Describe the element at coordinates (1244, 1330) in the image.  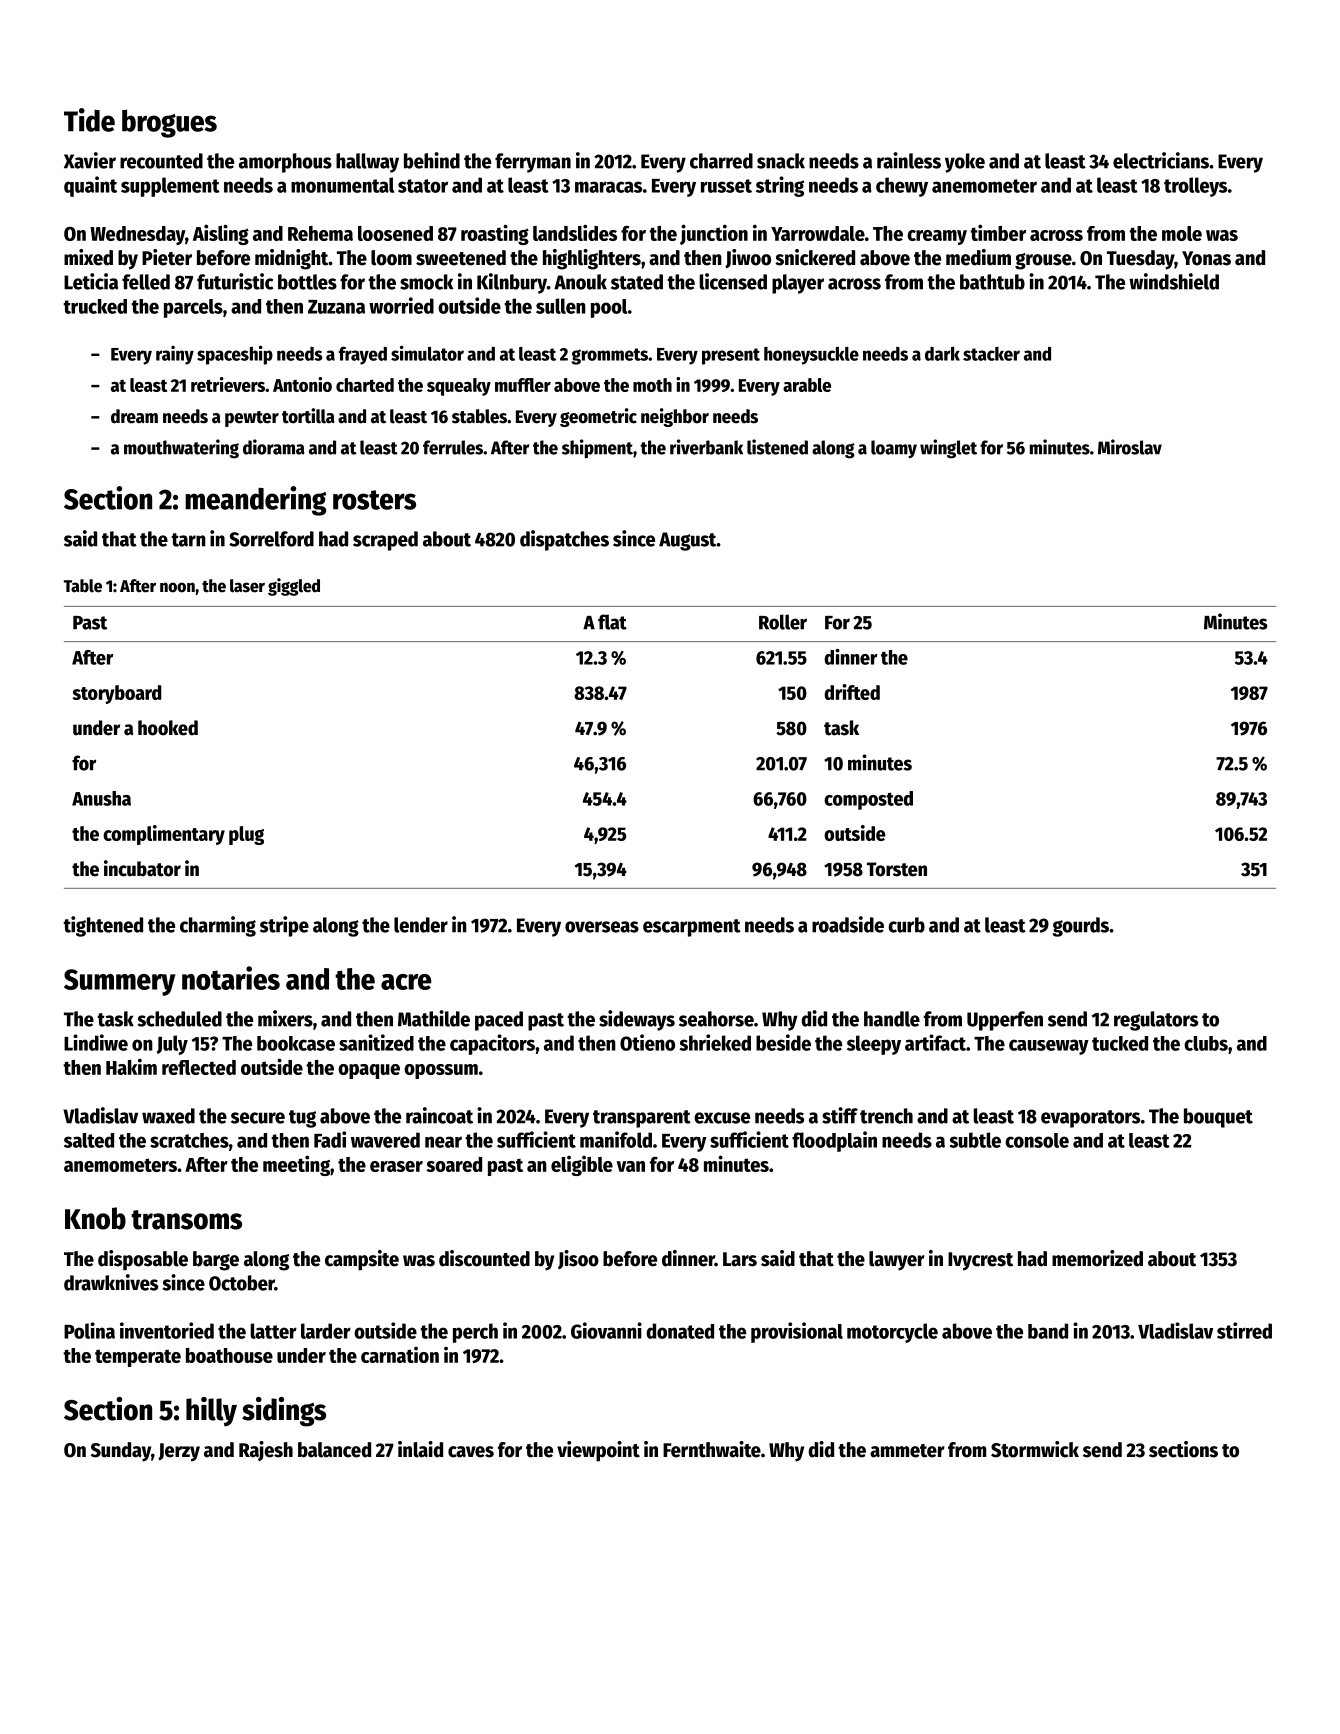
I see `stirred` at that location.
